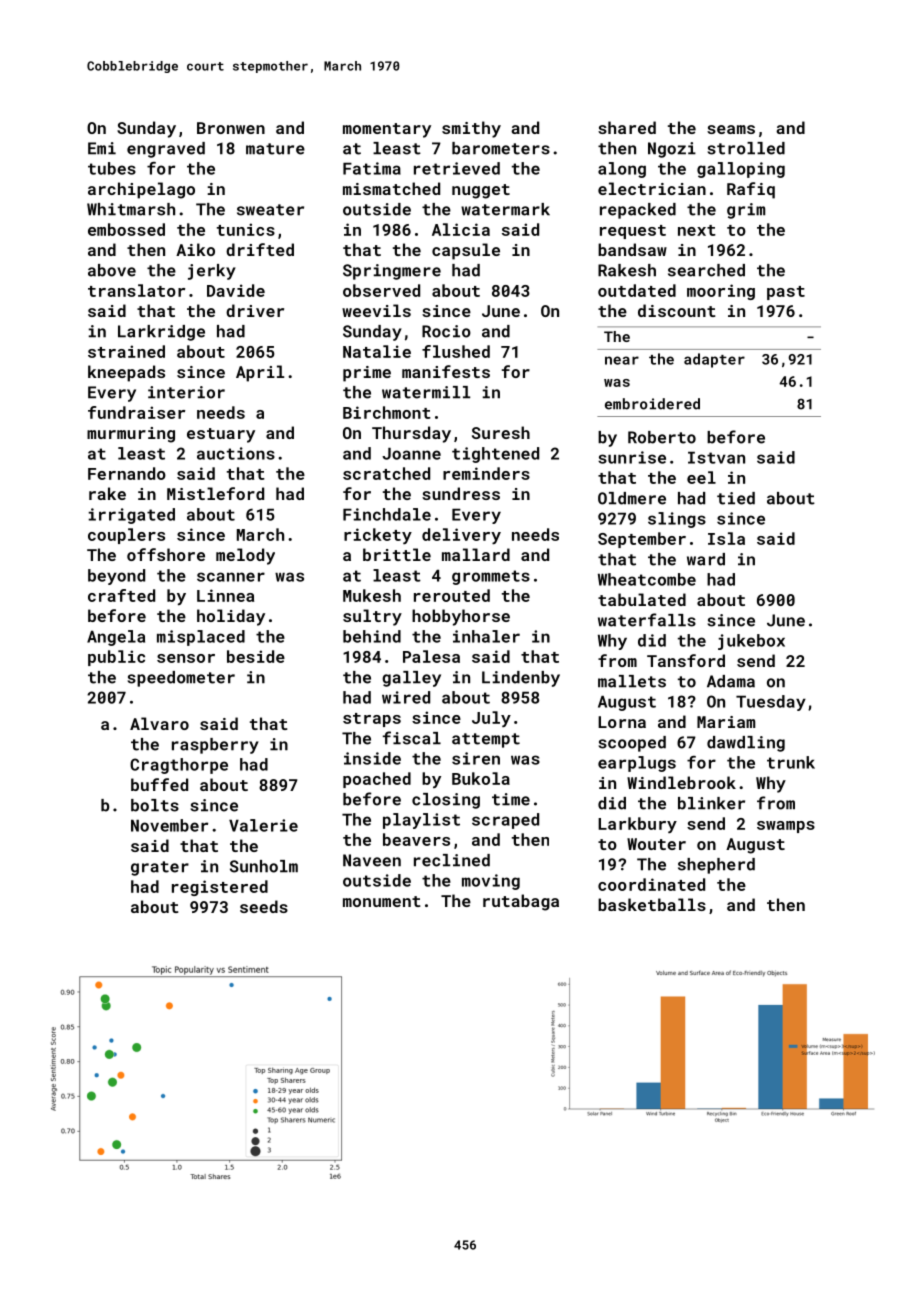 This screenshot has height=1316, width=908. Describe the element at coordinates (166, 150) in the screenshot. I see `engraved` at that location.
